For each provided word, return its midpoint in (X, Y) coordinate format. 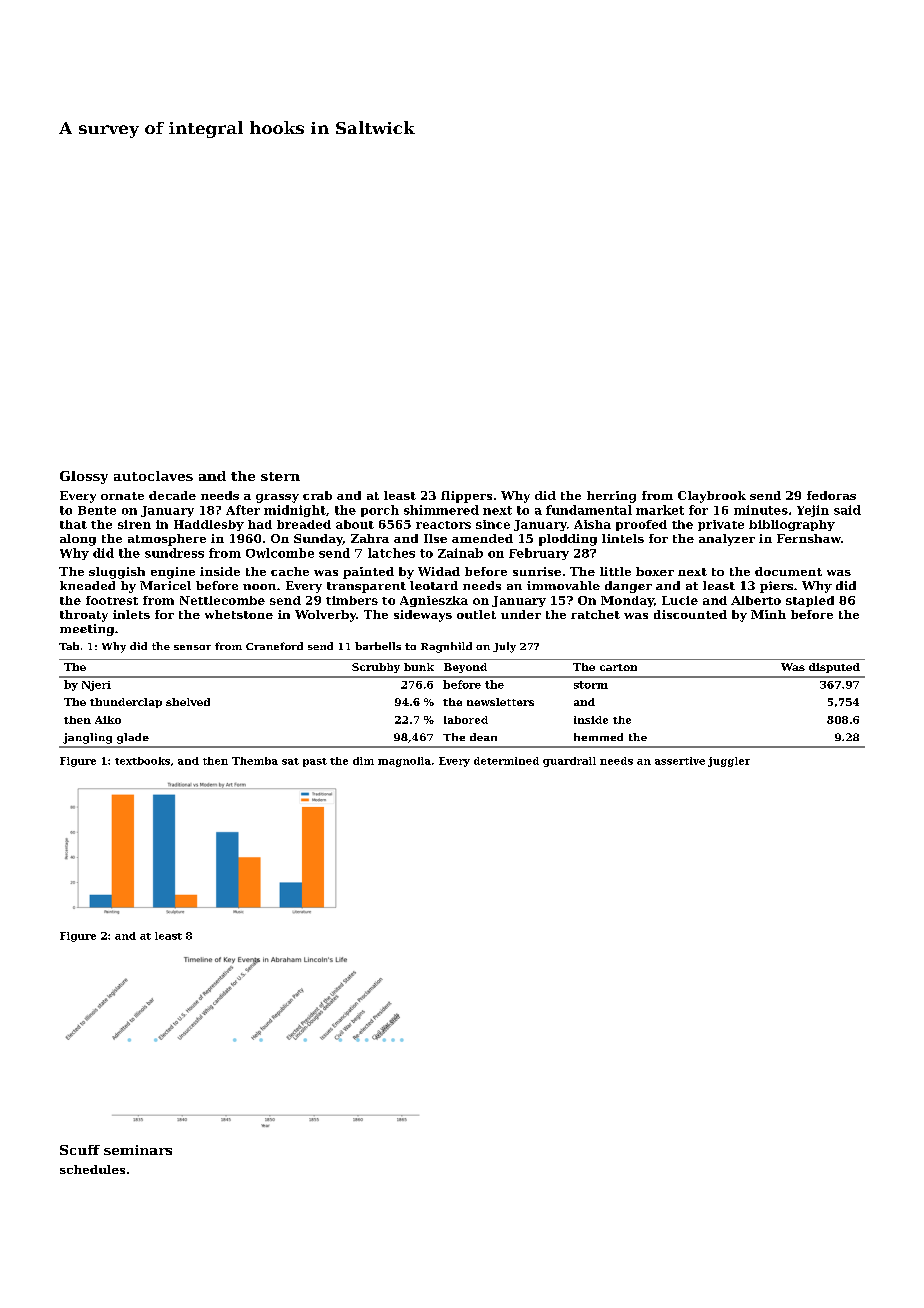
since (493, 524)
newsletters (500, 702)
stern (280, 476)
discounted (690, 614)
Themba (255, 761)
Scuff (80, 1150)
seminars (138, 1150)
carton (618, 667)
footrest (112, 600)
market (660, 510)
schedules (92, 1169)
